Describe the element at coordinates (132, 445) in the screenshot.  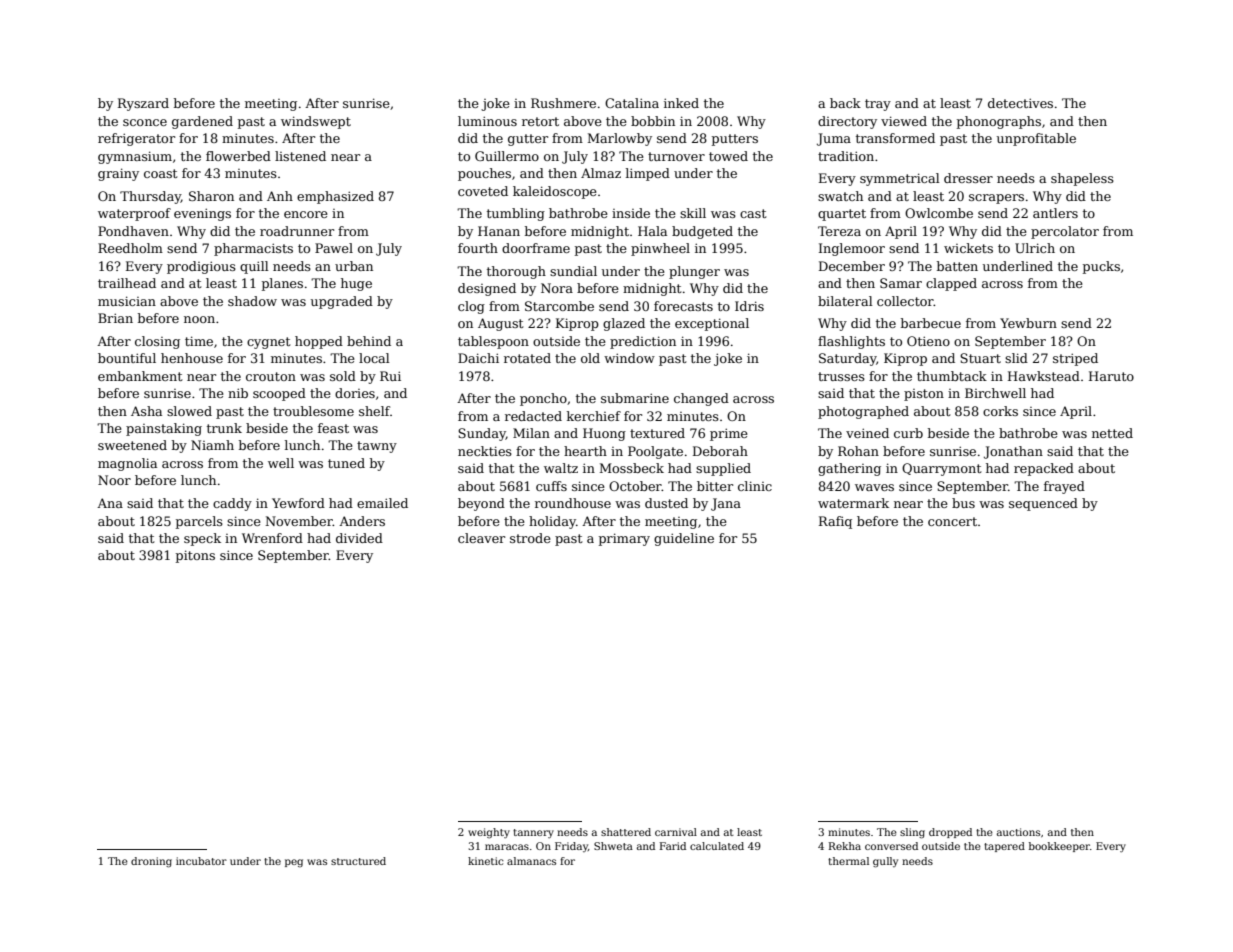
I see `sweetened` at that location.
